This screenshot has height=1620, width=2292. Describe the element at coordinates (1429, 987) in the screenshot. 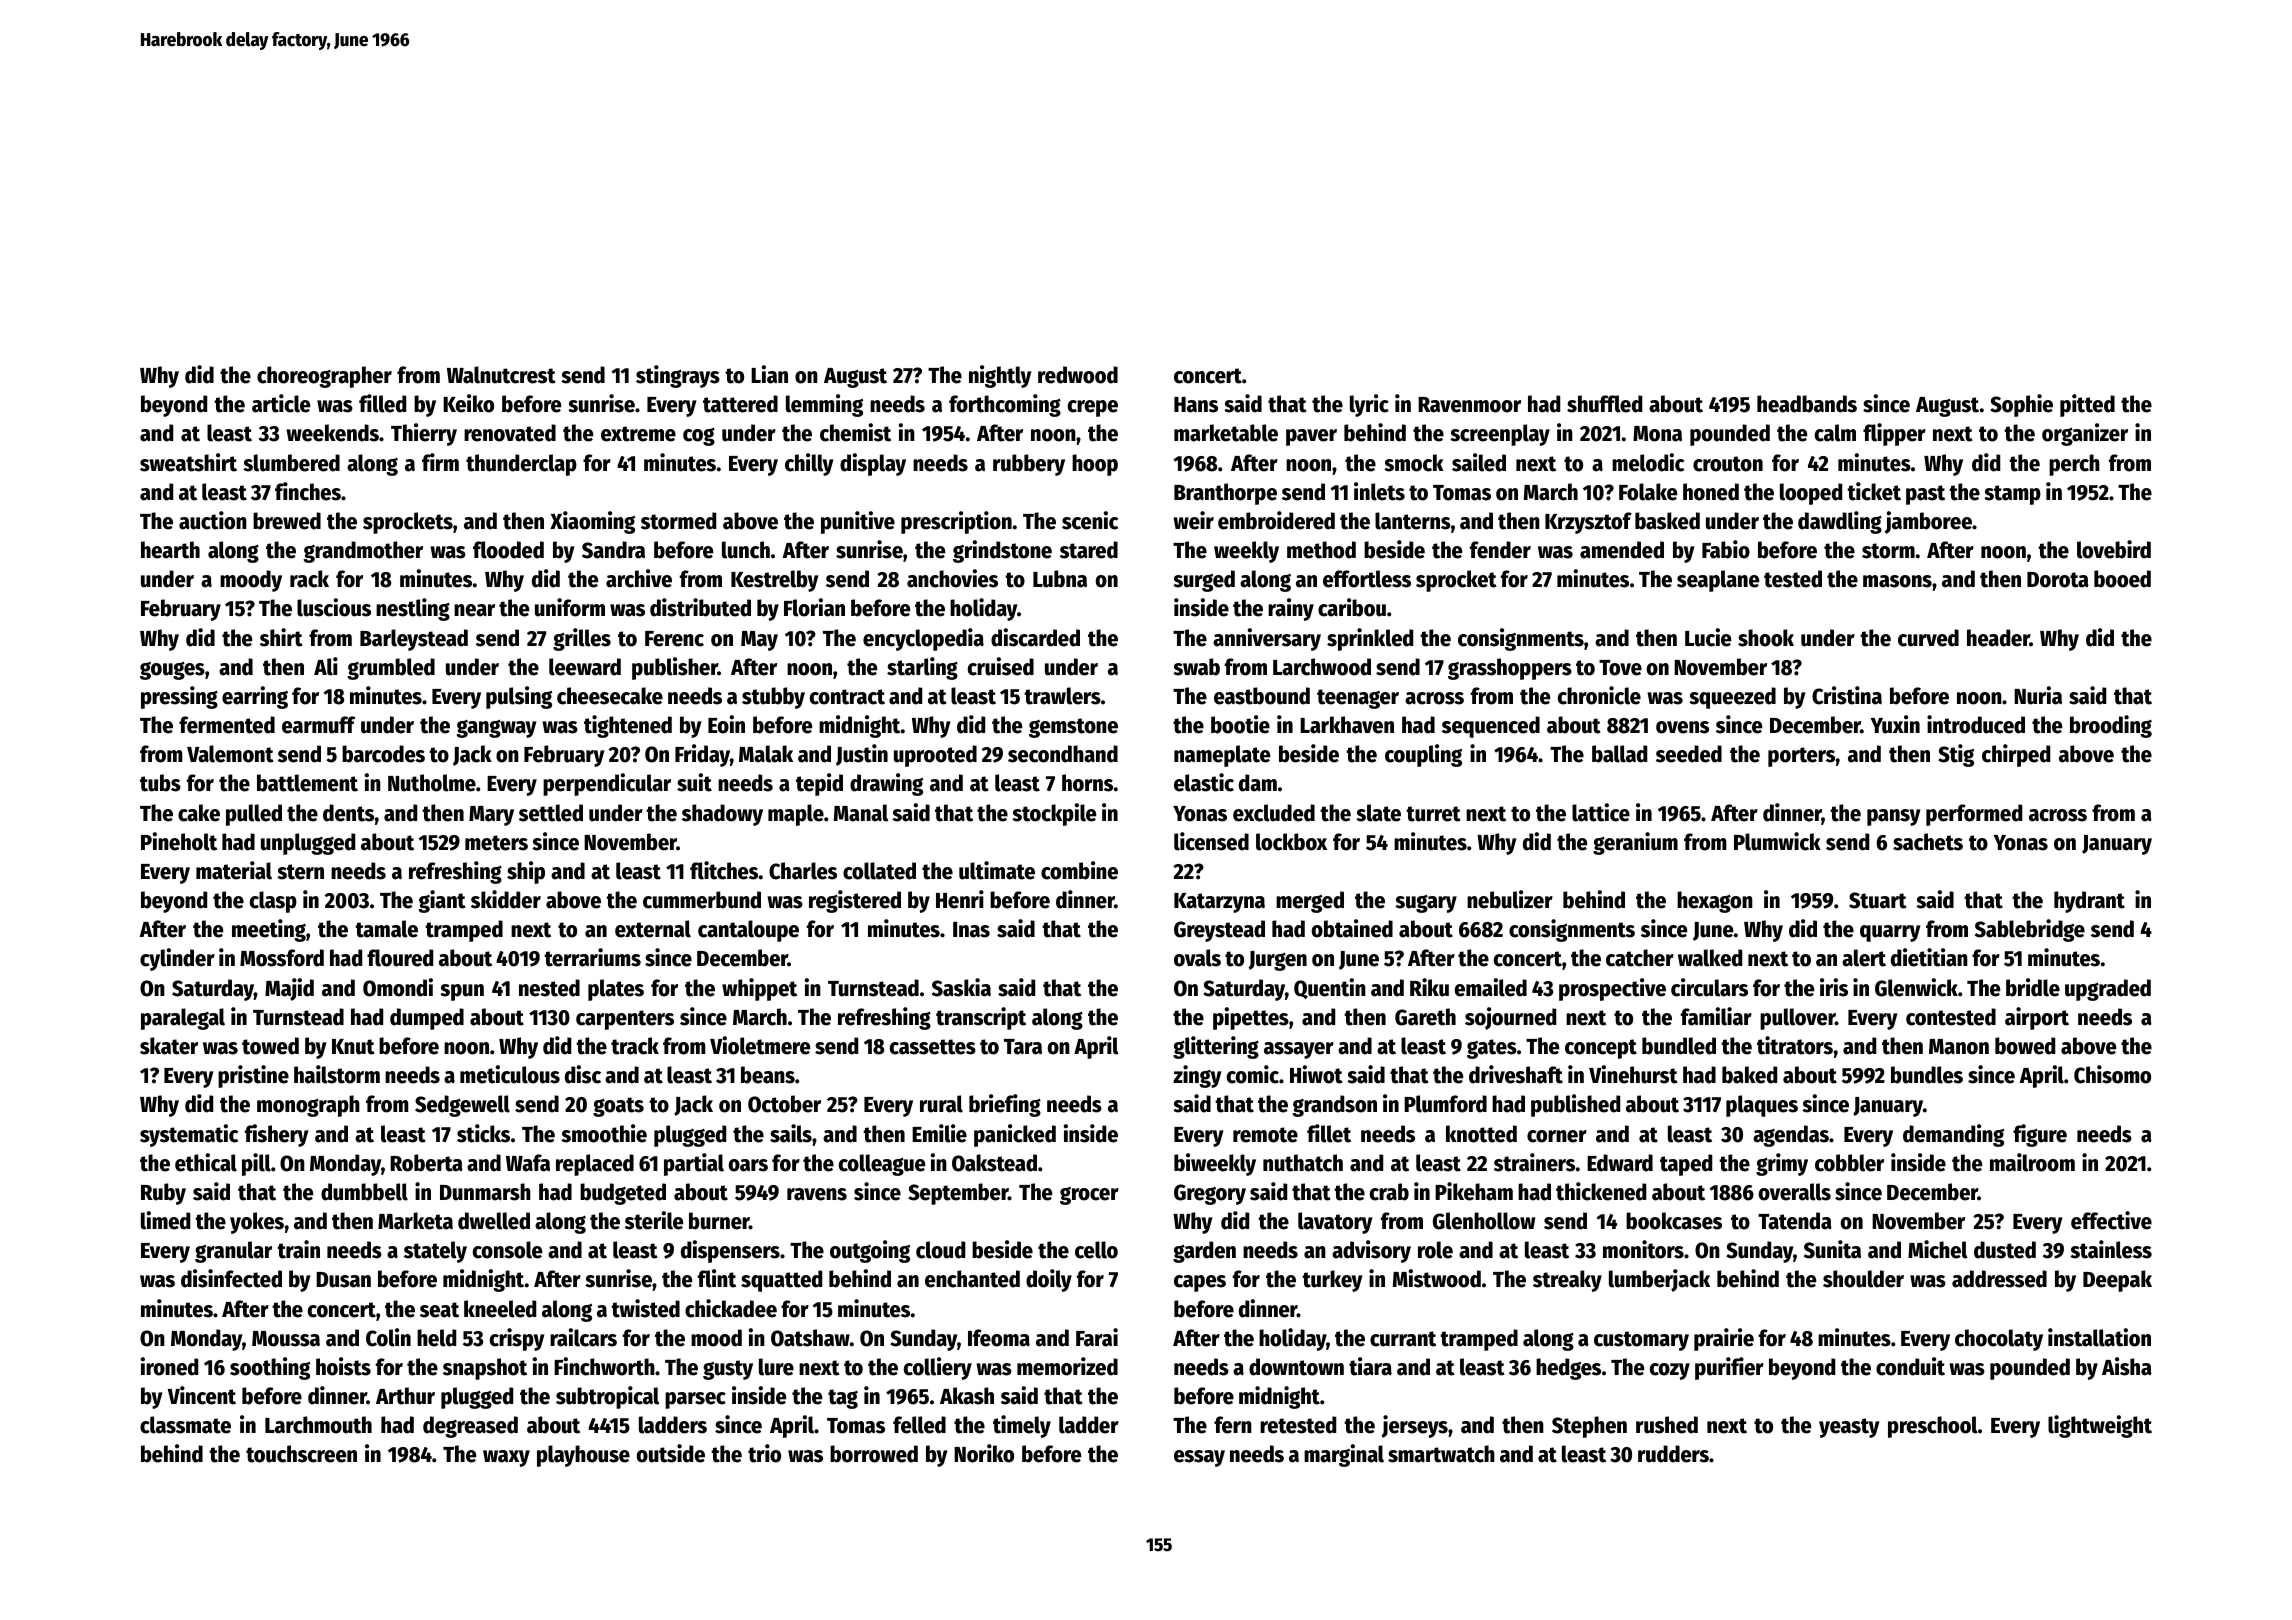

I see `Riku` at that location.
